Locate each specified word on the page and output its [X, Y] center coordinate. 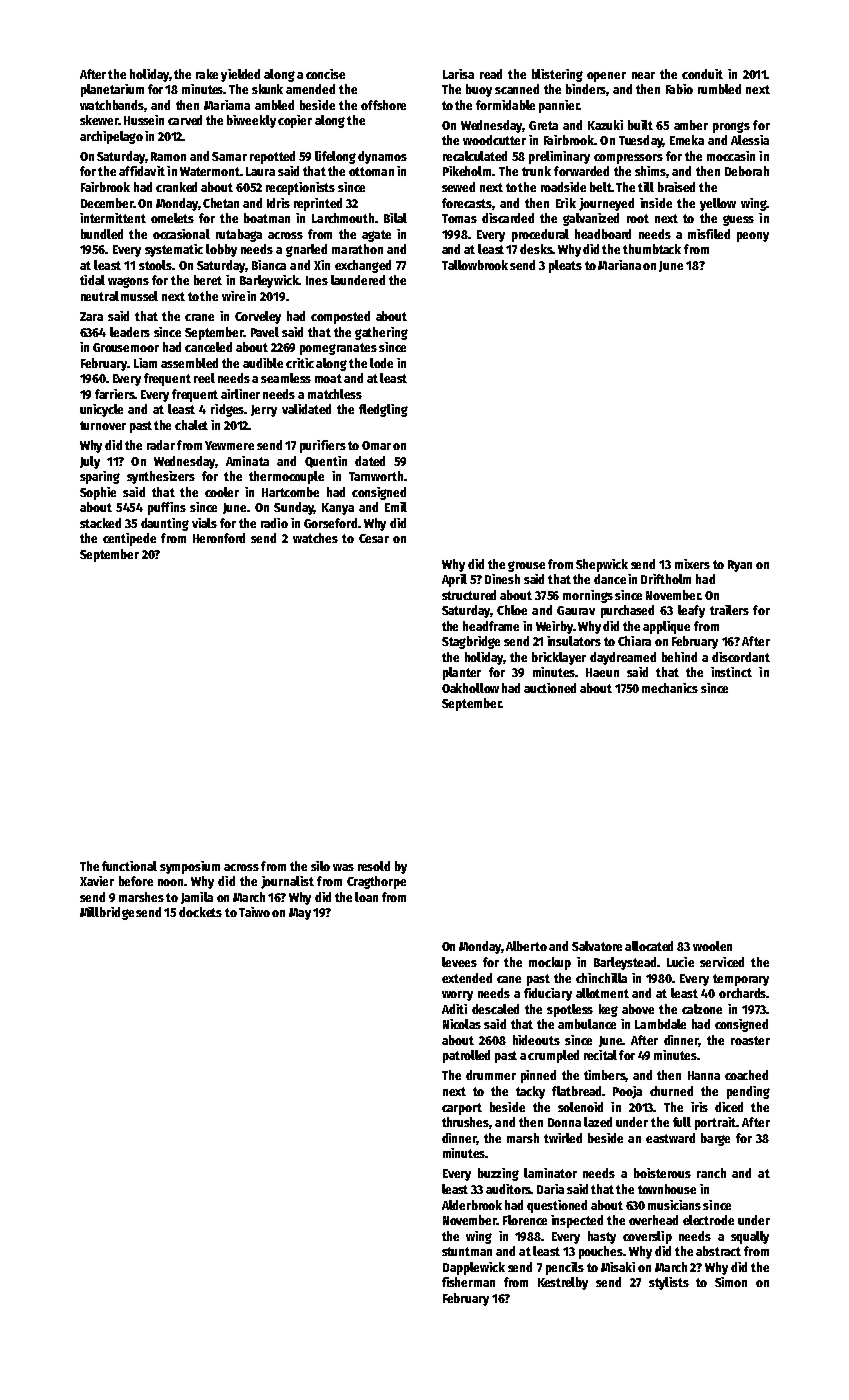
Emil [396, 507]
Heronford [219, 538]
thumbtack [652, 249]
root [638, 218]
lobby [221, 250]
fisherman [468, 1282]
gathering [381, 333]
